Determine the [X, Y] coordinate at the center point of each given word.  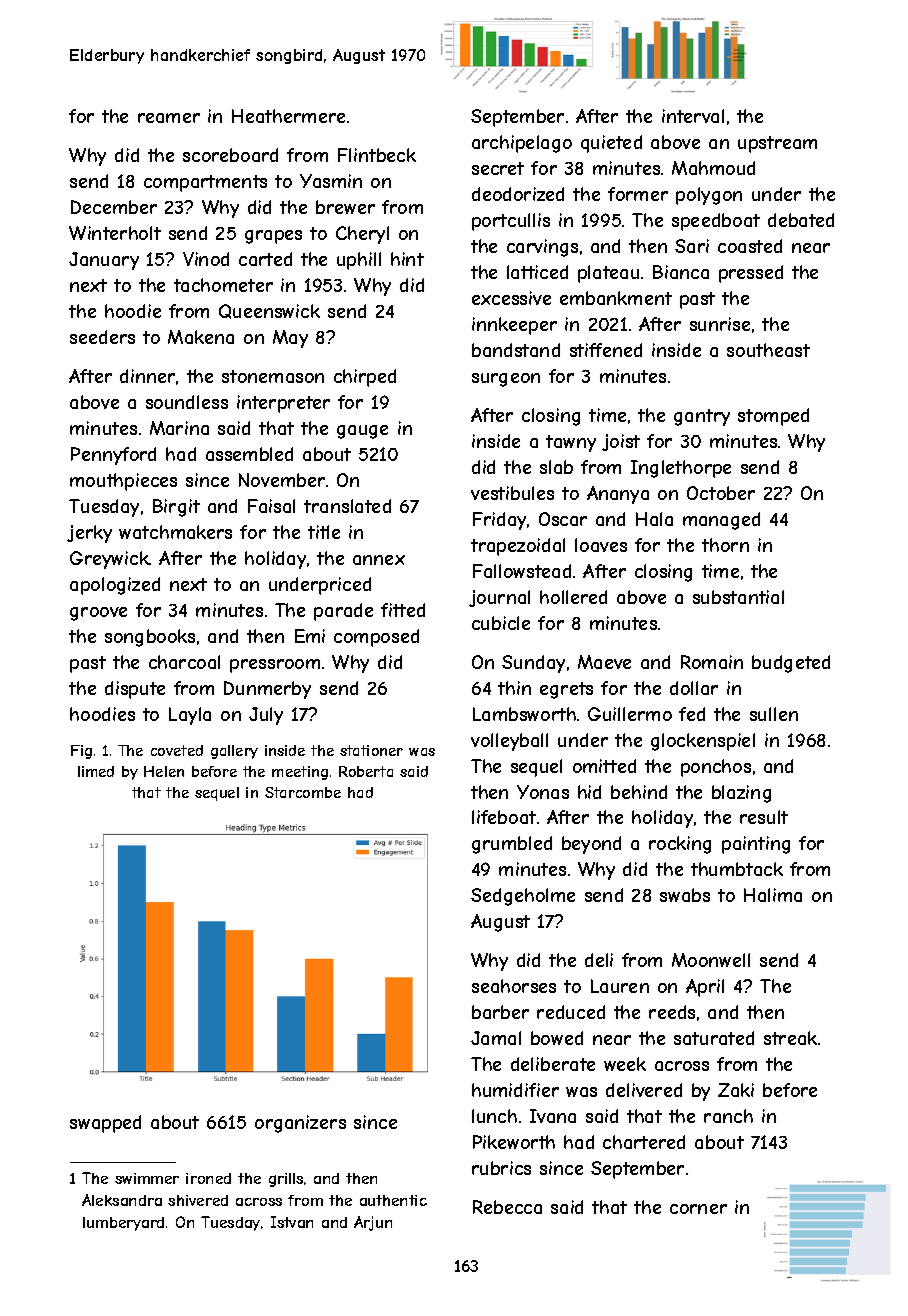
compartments [205, 183]
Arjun [373, 1223]
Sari [692, 246]
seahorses [514, 986]
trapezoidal [518, 547]
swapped [105, 1124]
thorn [725, 545]
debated [801, 220]
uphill [359, 261]
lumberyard [123, 1224]
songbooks [150, 638]
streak [790, 1038]
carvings [542, 248]
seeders [102, 337]
